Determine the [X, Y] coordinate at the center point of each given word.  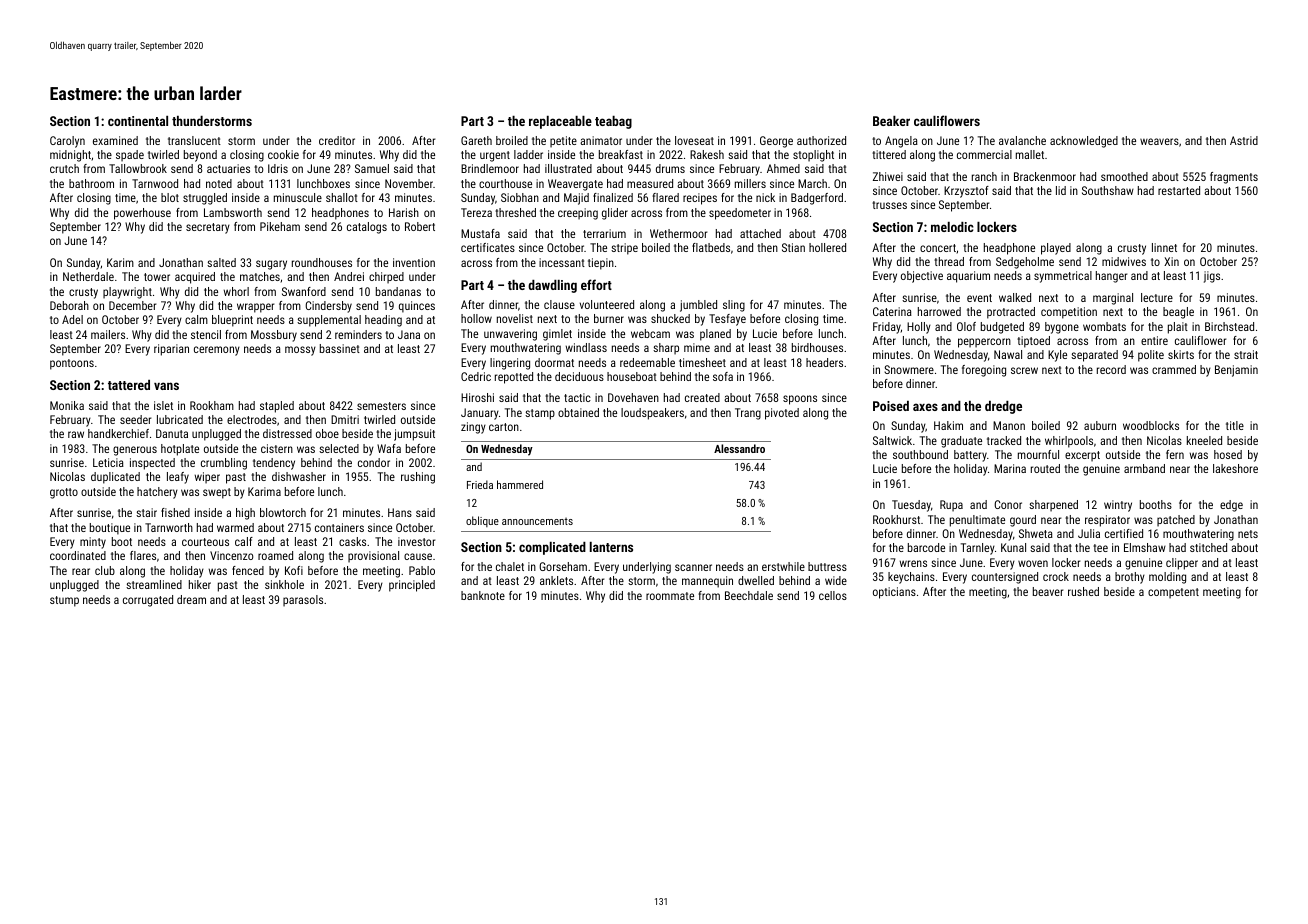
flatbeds [711, 247]
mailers [108, 334]
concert [938, 248]
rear [81, 571]
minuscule [298, 197]
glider [615, 214]
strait [1246, 354]
